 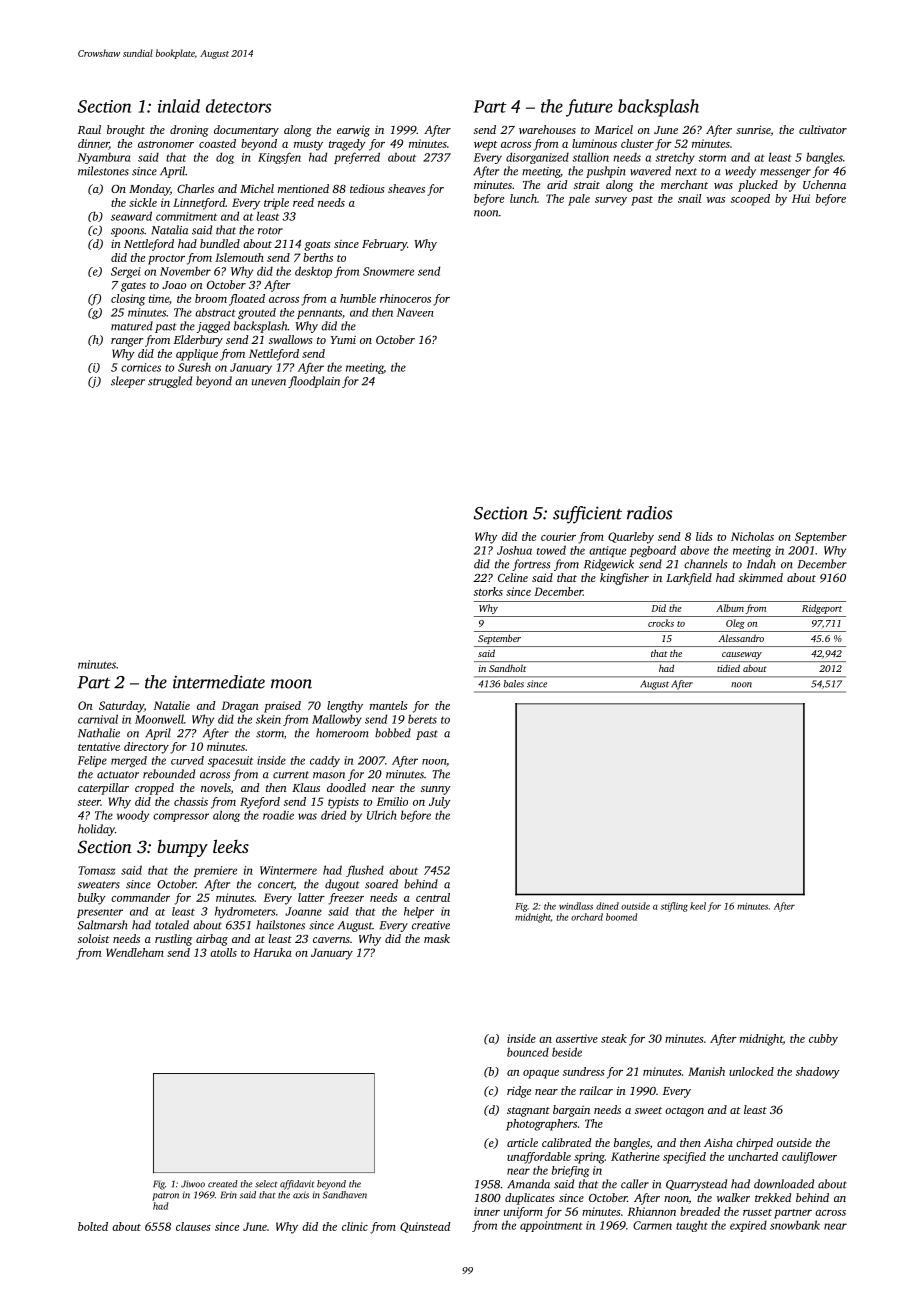 I want to click on Uchenna, so click(x=824, y=184).
